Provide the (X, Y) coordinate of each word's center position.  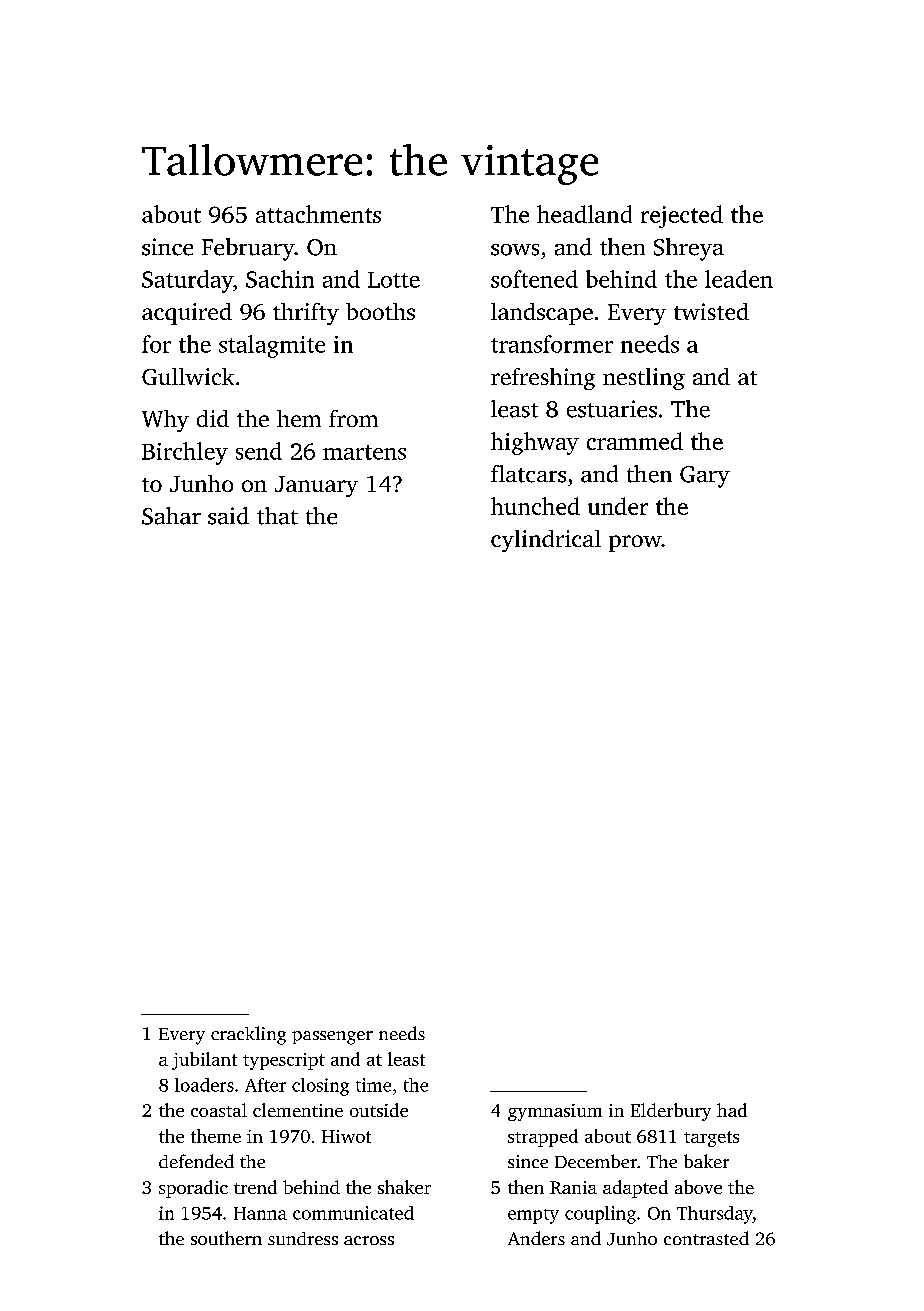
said (228, 516)
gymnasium (555, 1112)
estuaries (612, 409)
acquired (187, 314)
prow (635, 543)
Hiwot (346, 1136)
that (277, 516)
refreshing (543, 379)
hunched (535, 506)
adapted (635, 1189)
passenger (332, 1038)
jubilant (204, 1061)
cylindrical (546, 541)
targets (711, 1139)
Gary (705, 477)
